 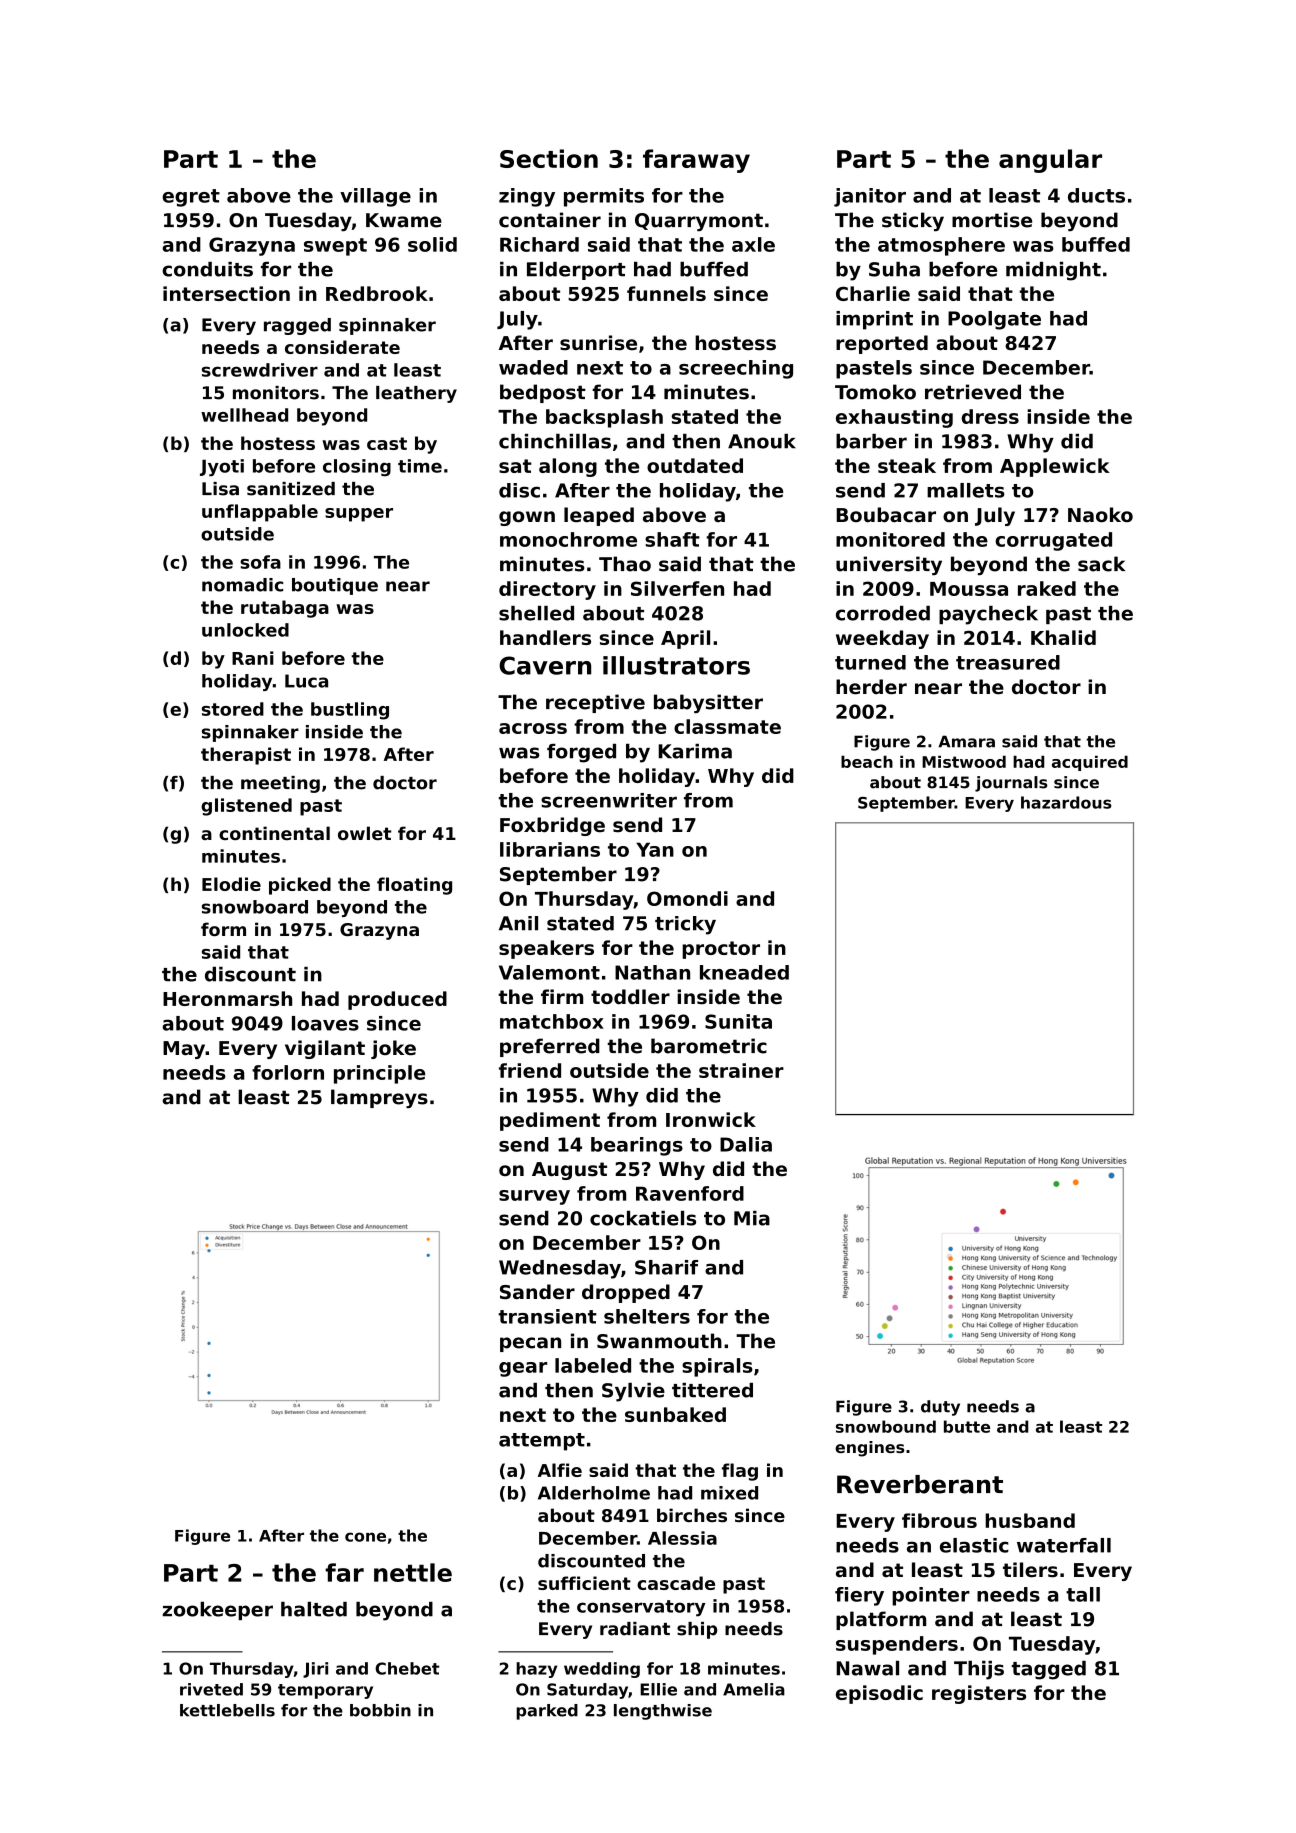 I want to click on lampreys, so click(x=379, y=1098).
